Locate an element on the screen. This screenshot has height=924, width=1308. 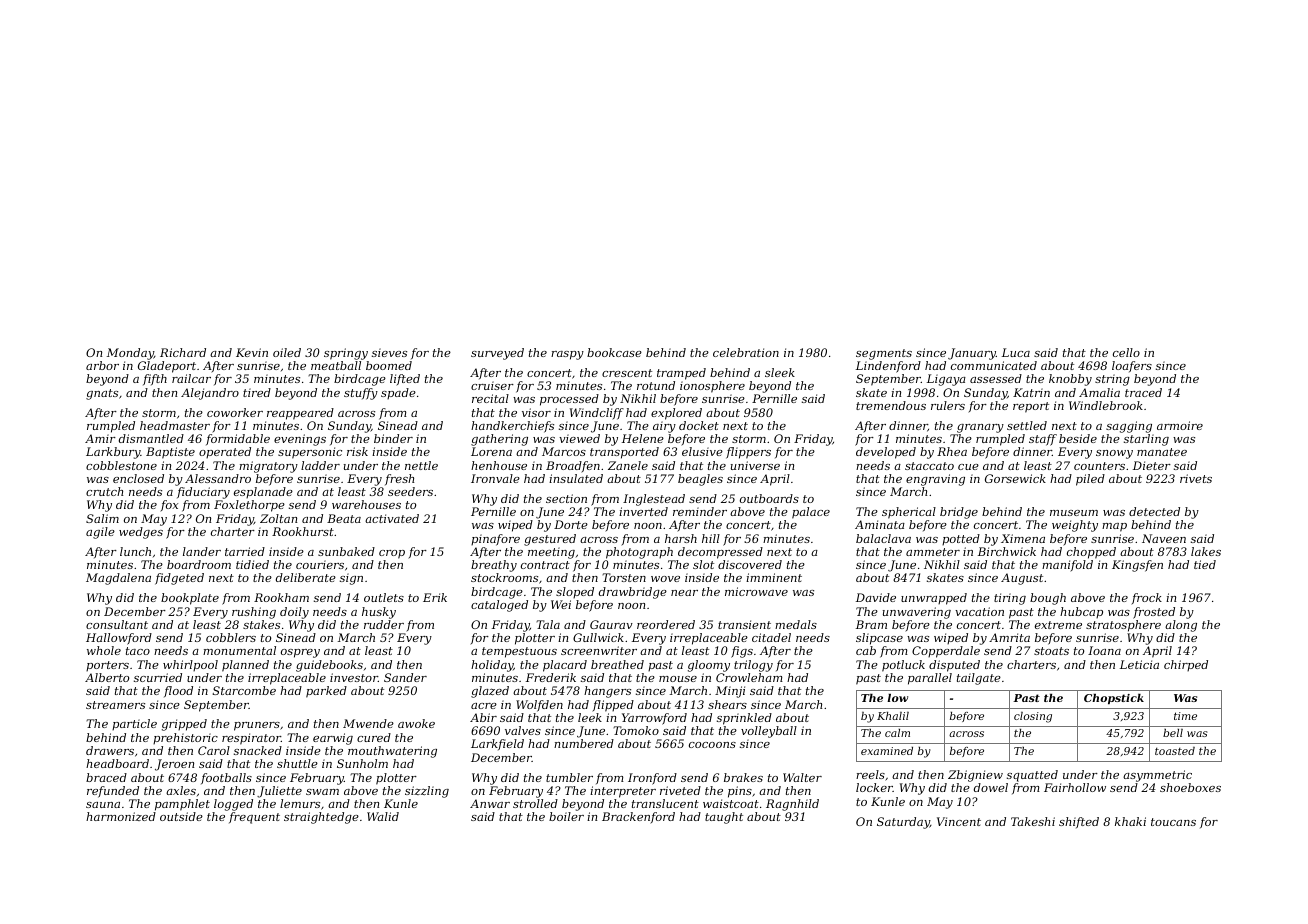
along is located at coordinates (1181, 626).
